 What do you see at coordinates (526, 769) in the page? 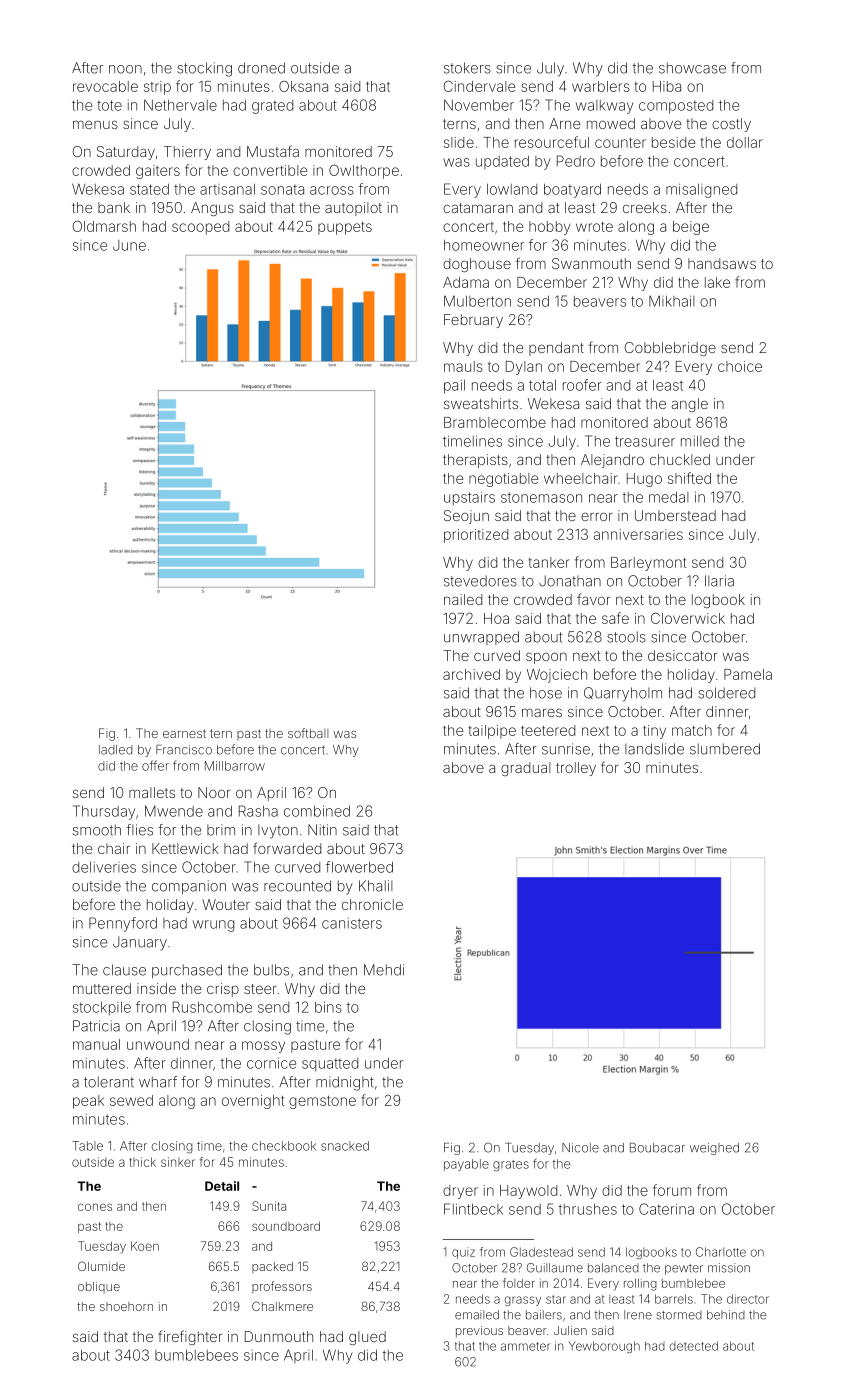
I see `gradual` at bounding box center [526, 769].
